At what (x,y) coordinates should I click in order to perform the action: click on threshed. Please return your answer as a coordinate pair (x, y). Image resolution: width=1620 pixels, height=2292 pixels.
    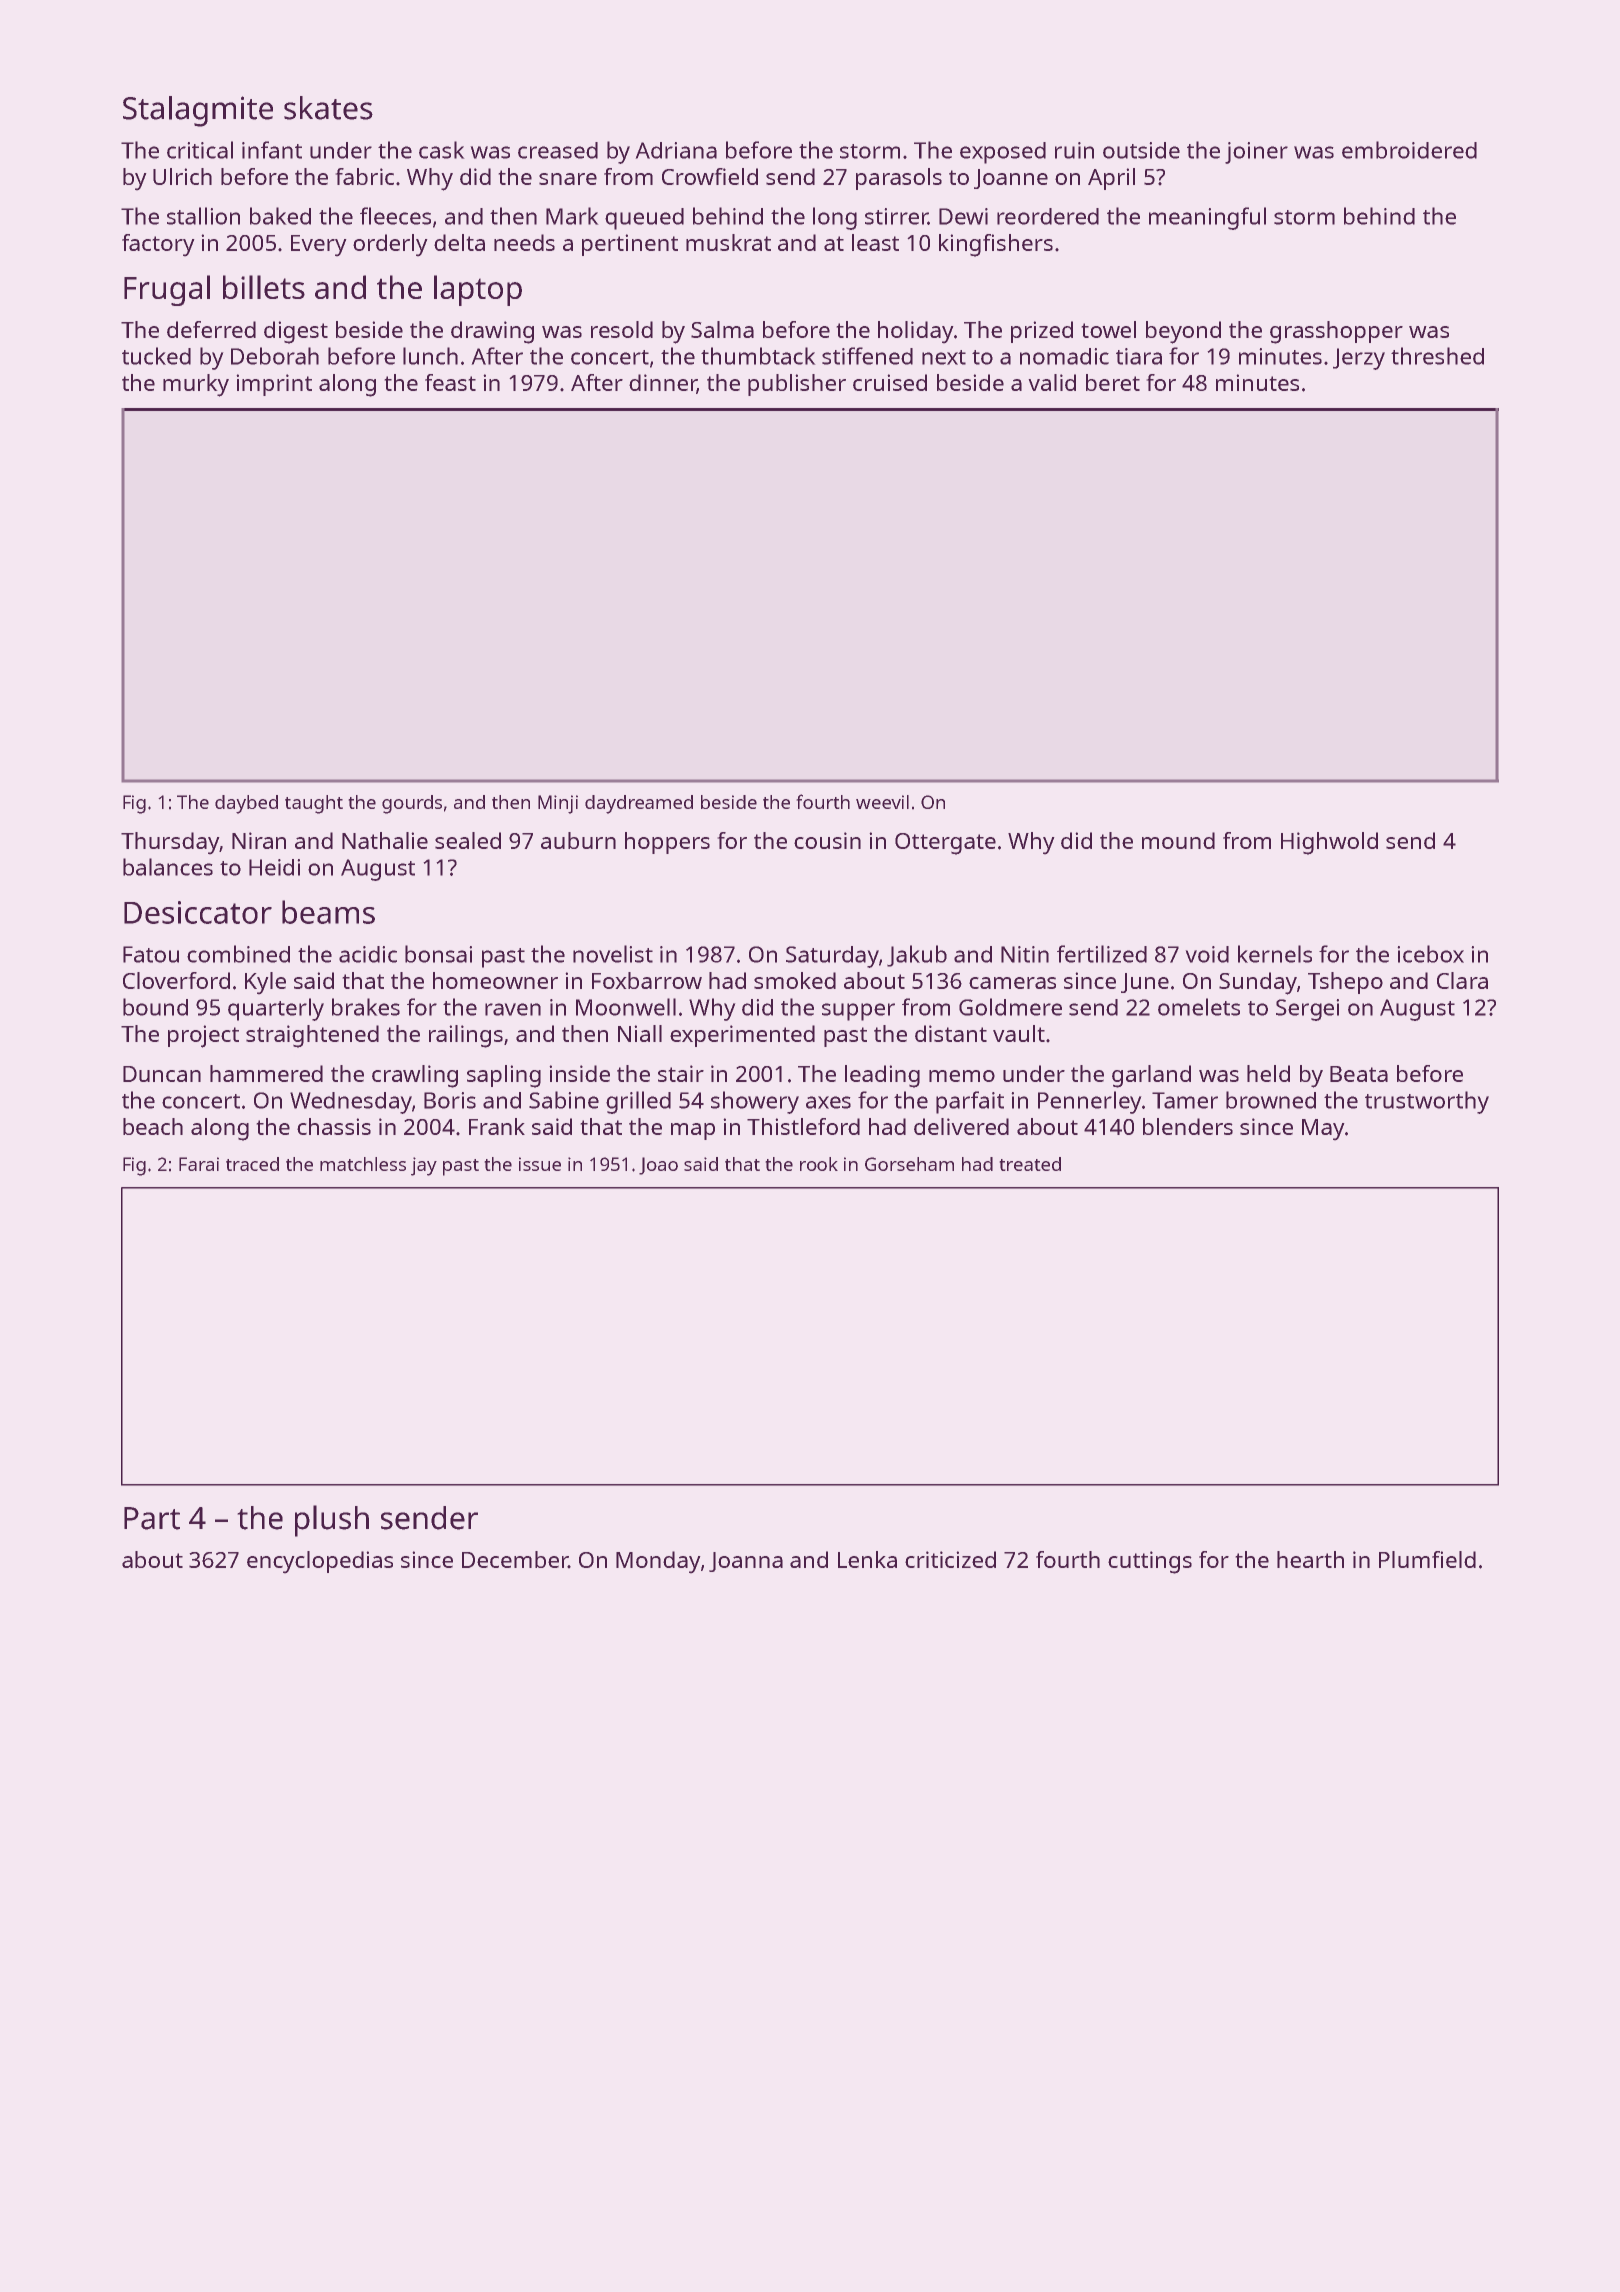
    Looking at the image, I should click on (1437, 356).
